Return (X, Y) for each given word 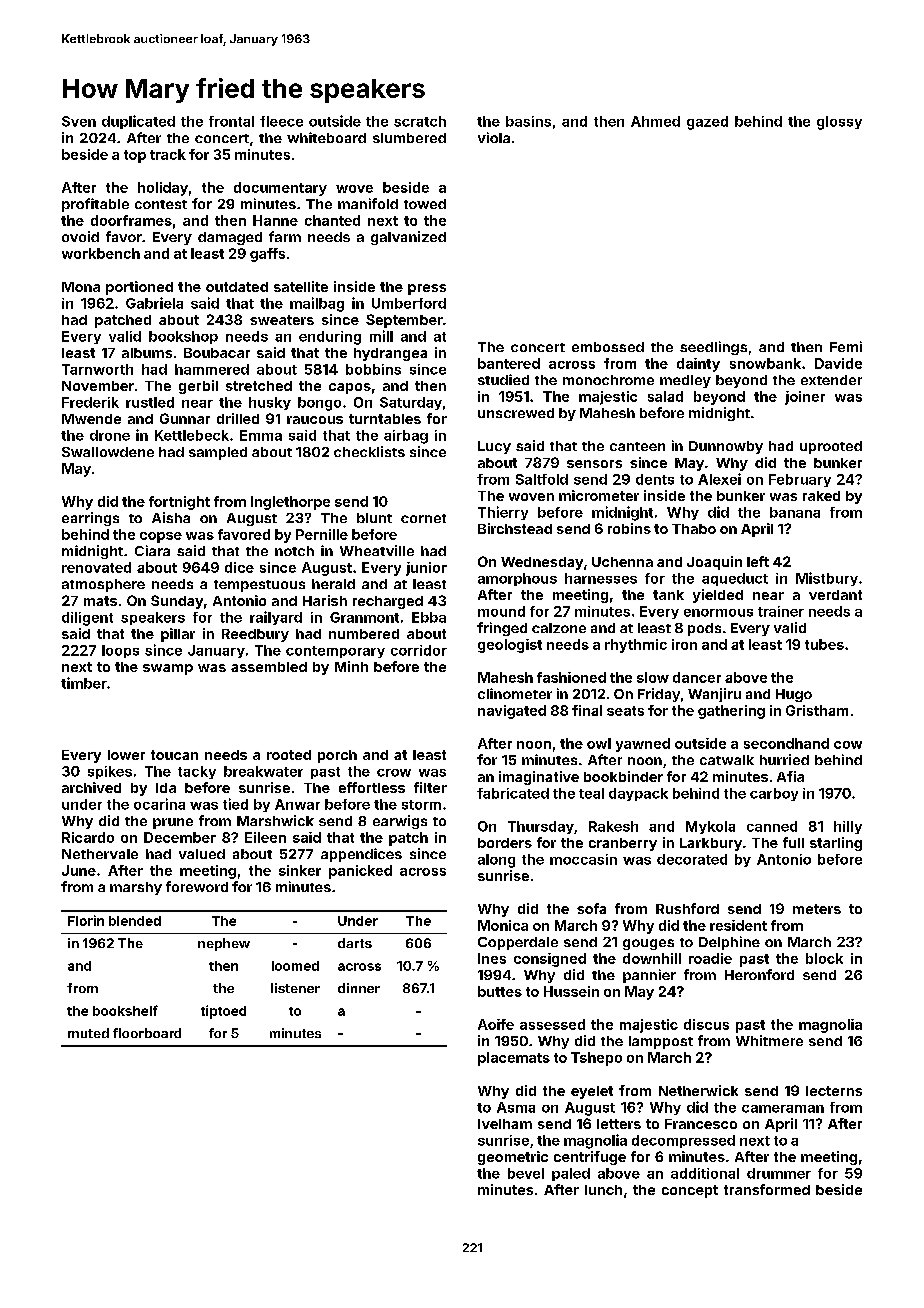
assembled (269, 667)
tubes (824, 644)
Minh (351, 666)
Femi (846, 346)
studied (503, 379)
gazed (707, 123)
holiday (163, 189)
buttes (500, 991)
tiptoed (223, 1012)
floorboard (147, 1033)
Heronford (759, 974)
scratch (420, 121)
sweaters (282, 320)
